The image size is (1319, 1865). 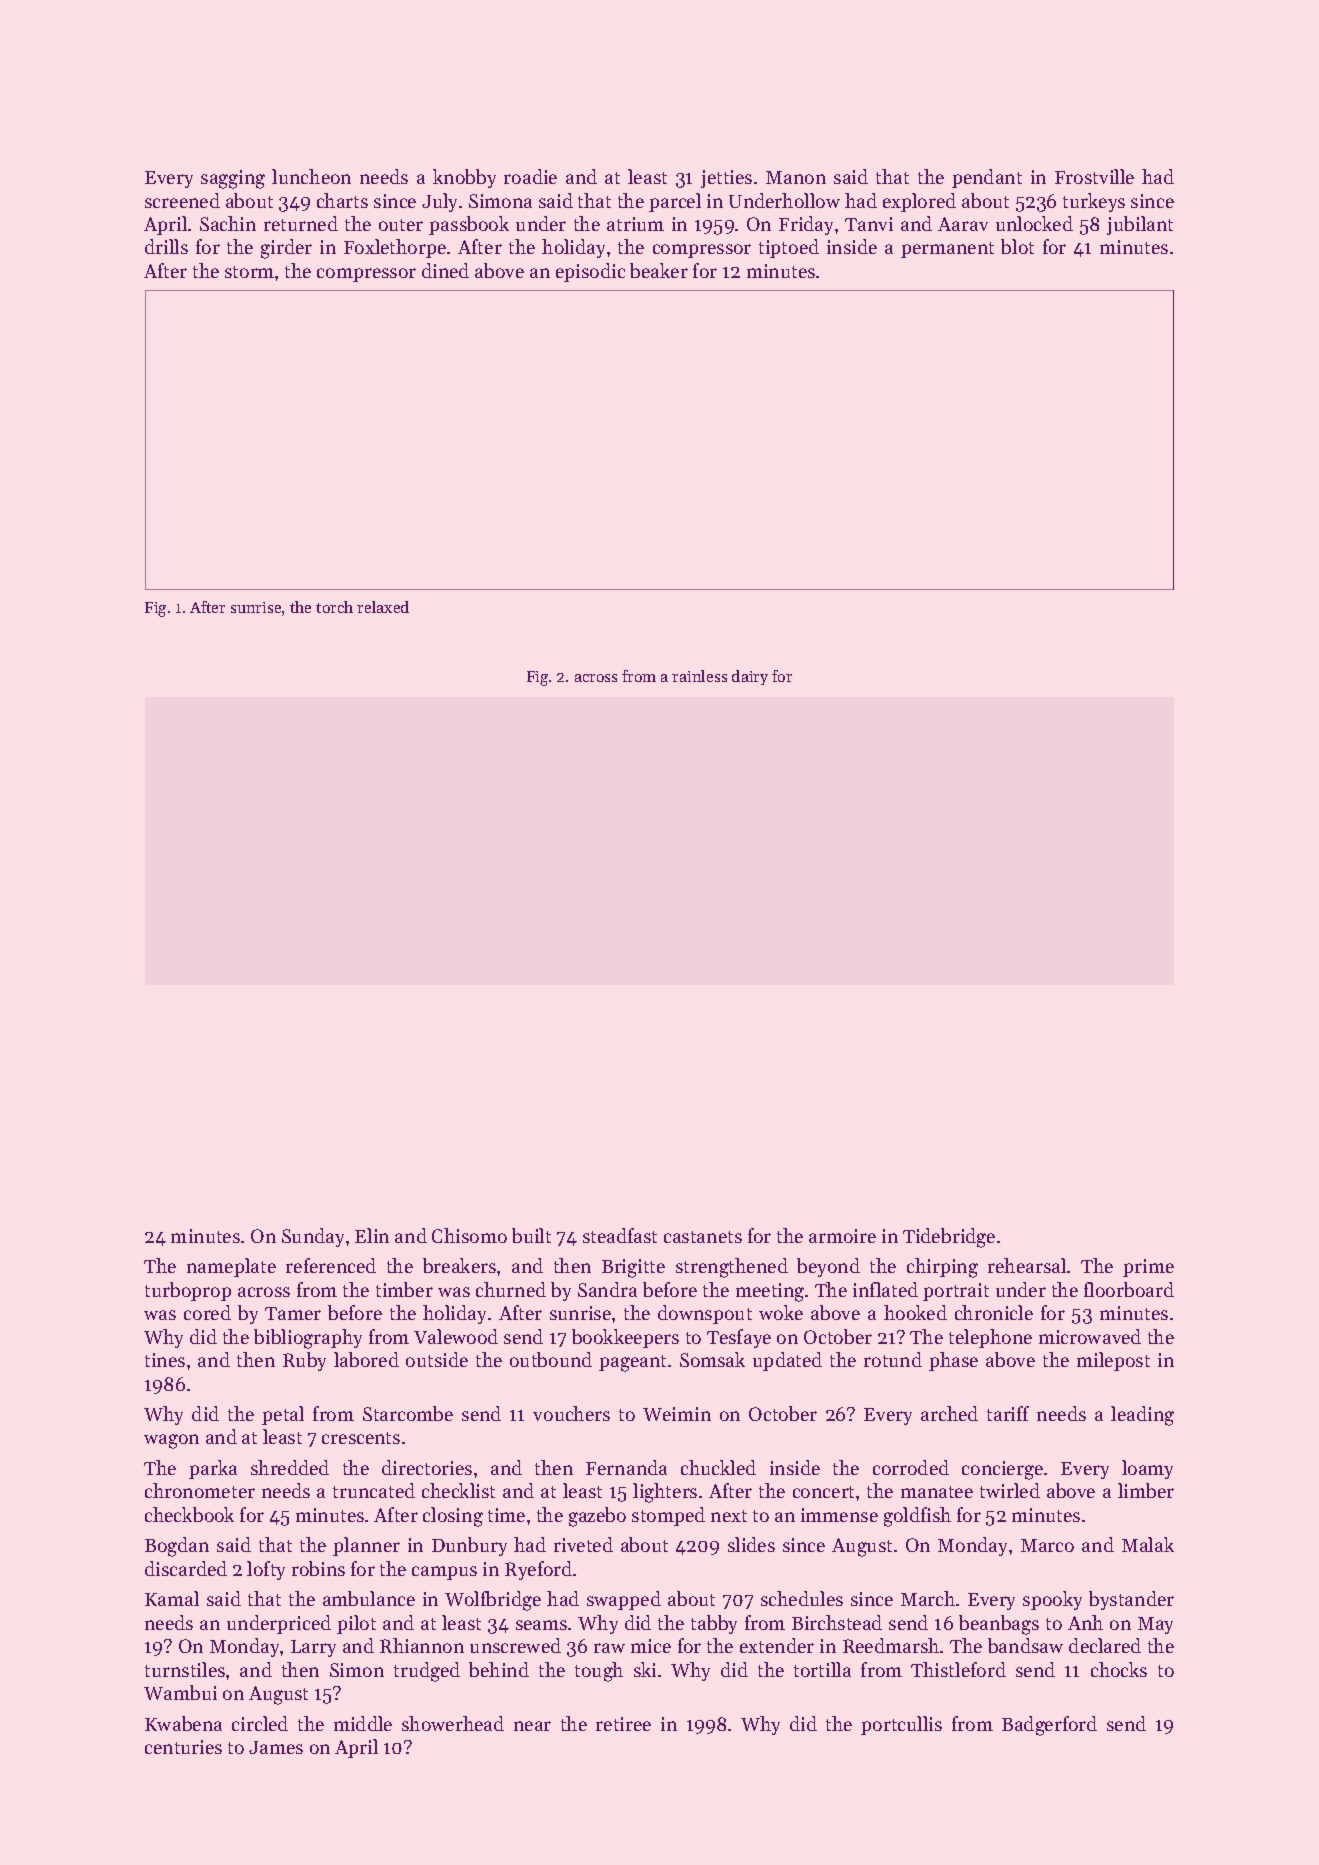 What do you see at coordinates (530, 176) in the screenshot?
I see `roadie` at bounding box center [530, 176].
